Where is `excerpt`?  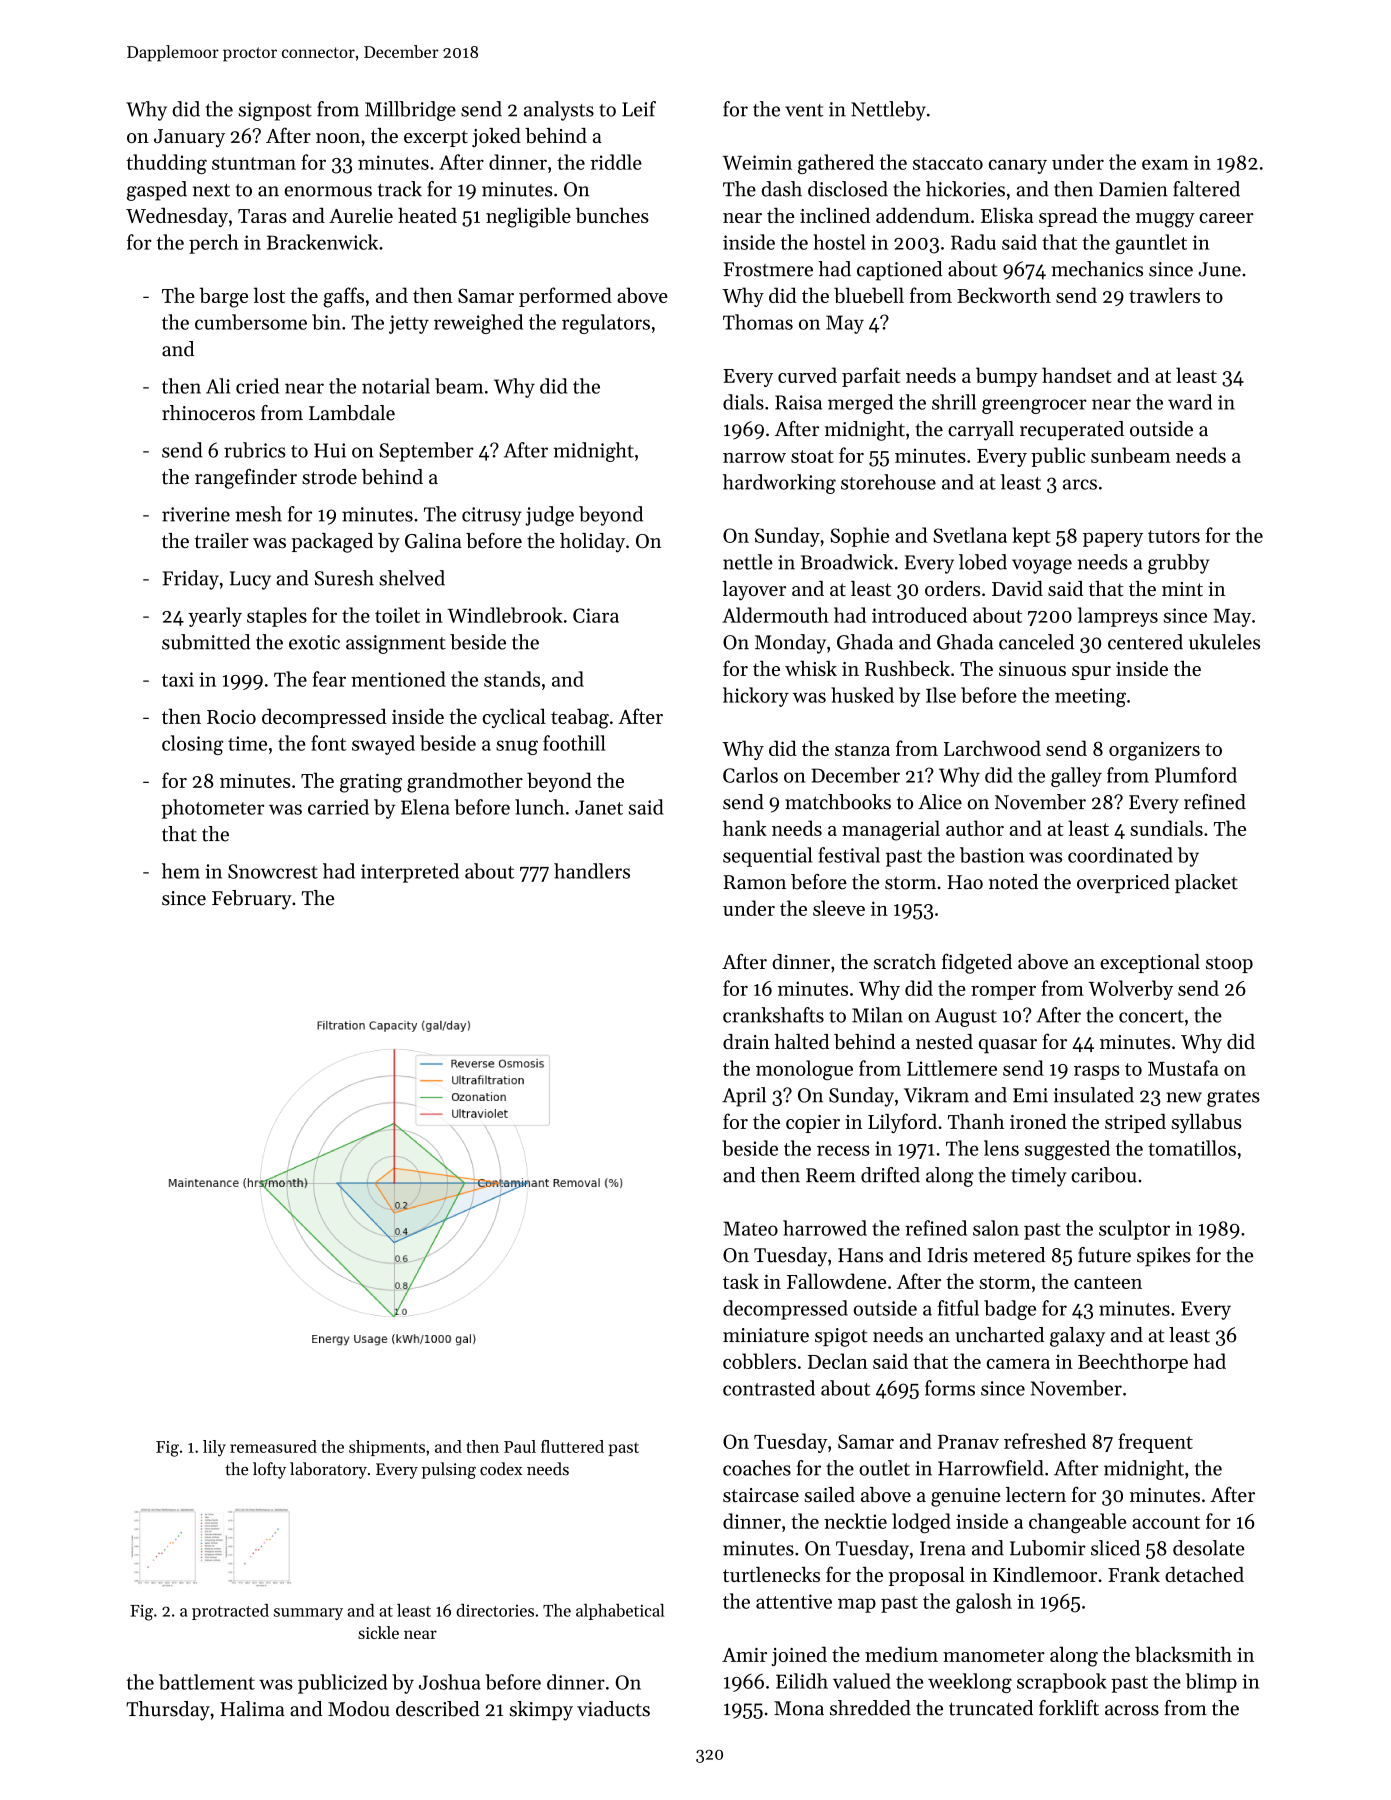
excerpt is located at coordinates (436, 138).
